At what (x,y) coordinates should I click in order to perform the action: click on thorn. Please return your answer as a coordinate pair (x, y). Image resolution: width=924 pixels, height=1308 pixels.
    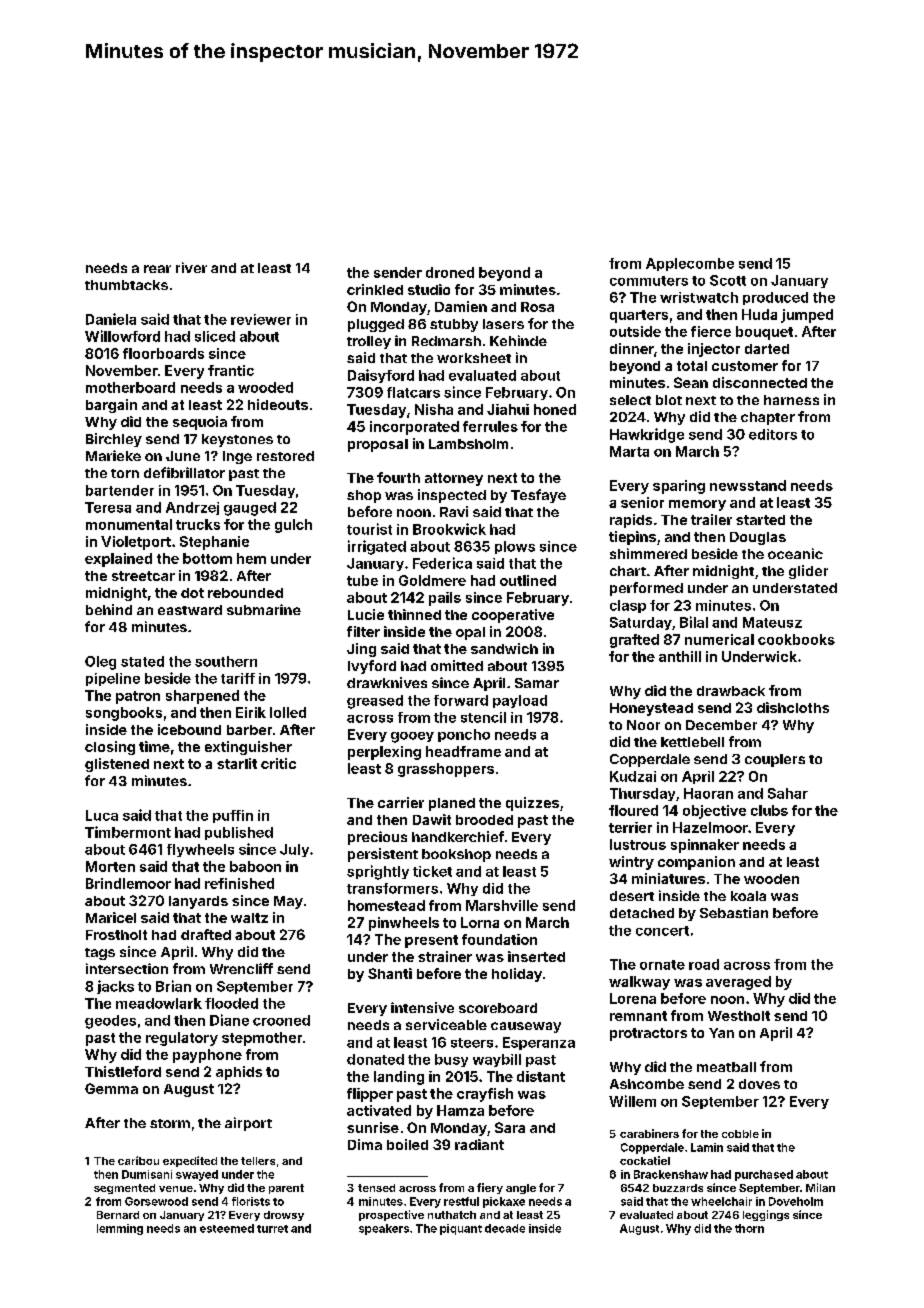
    Looking at the image, I should click on (749, 1228).
